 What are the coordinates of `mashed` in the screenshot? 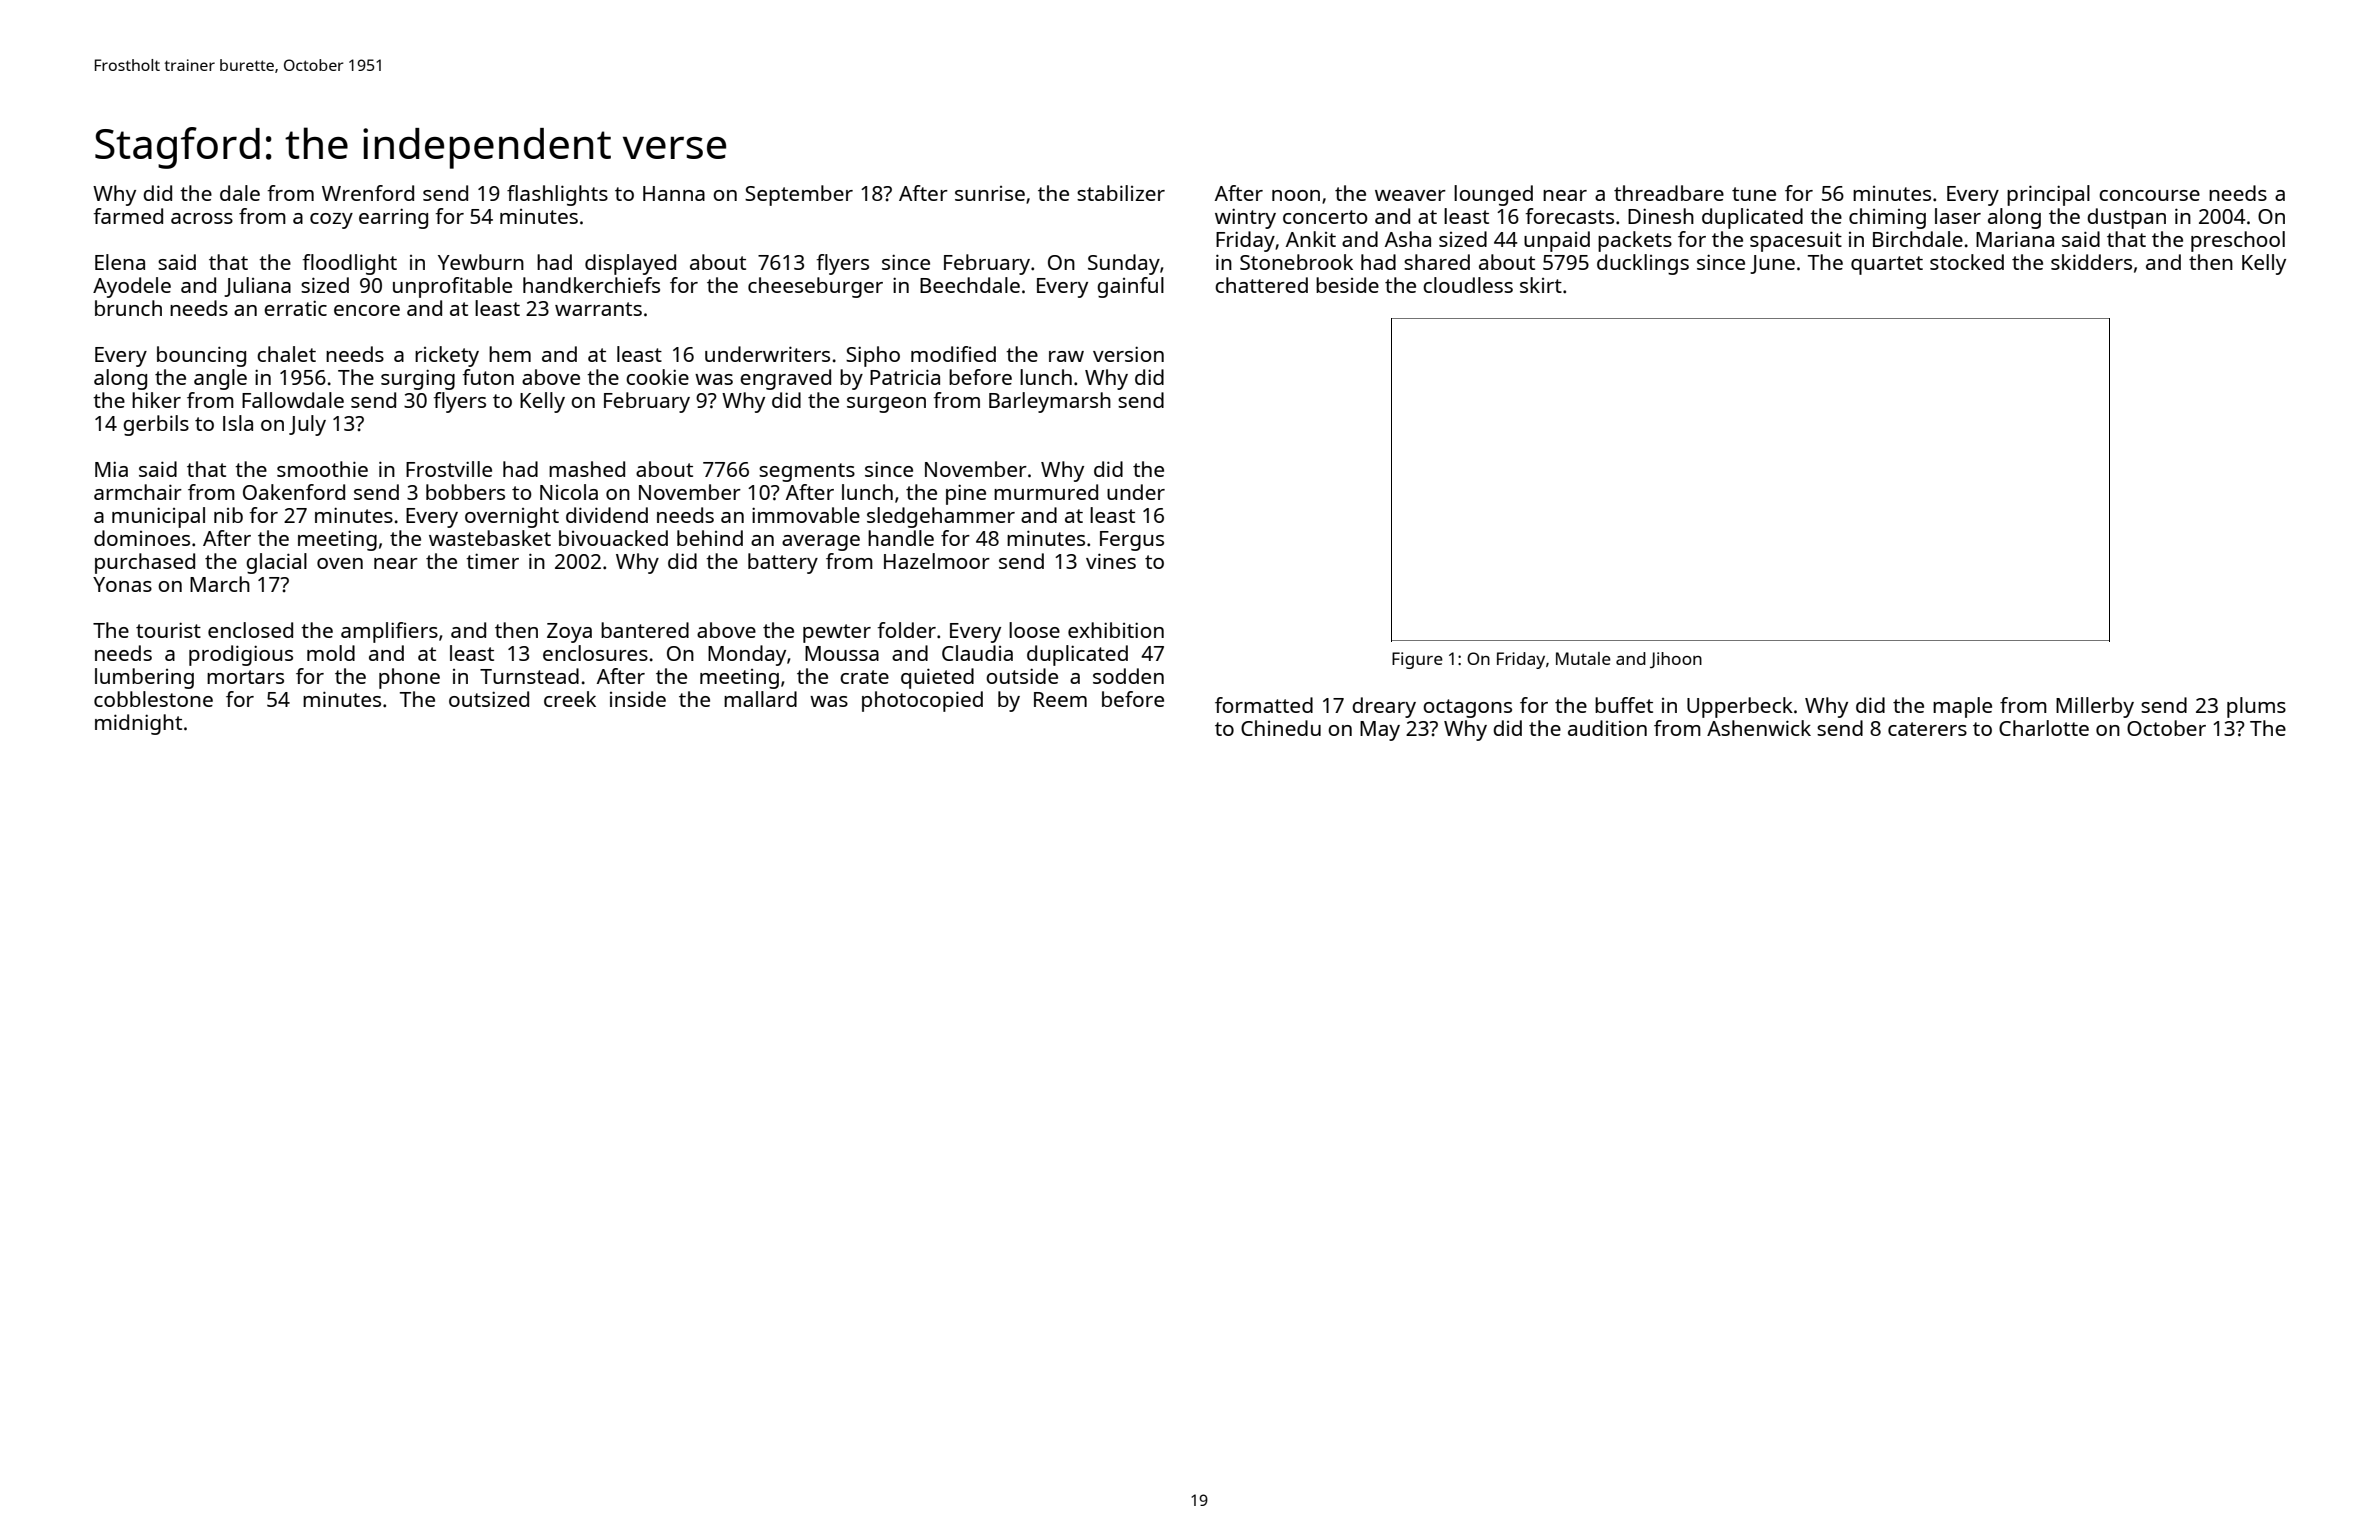 It's located at (587, 469).
